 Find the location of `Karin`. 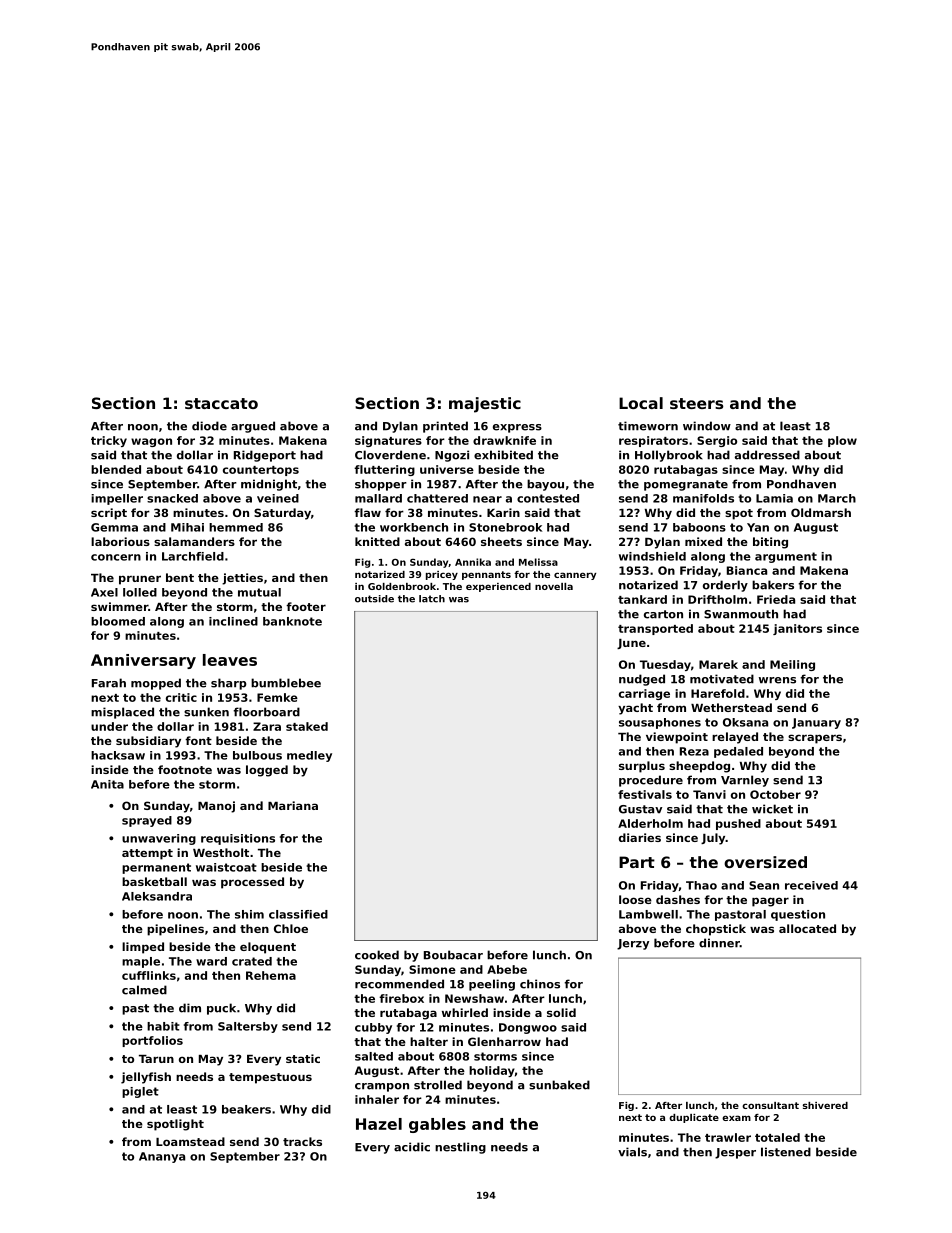

Karin is located at coordinates (503, 512).
